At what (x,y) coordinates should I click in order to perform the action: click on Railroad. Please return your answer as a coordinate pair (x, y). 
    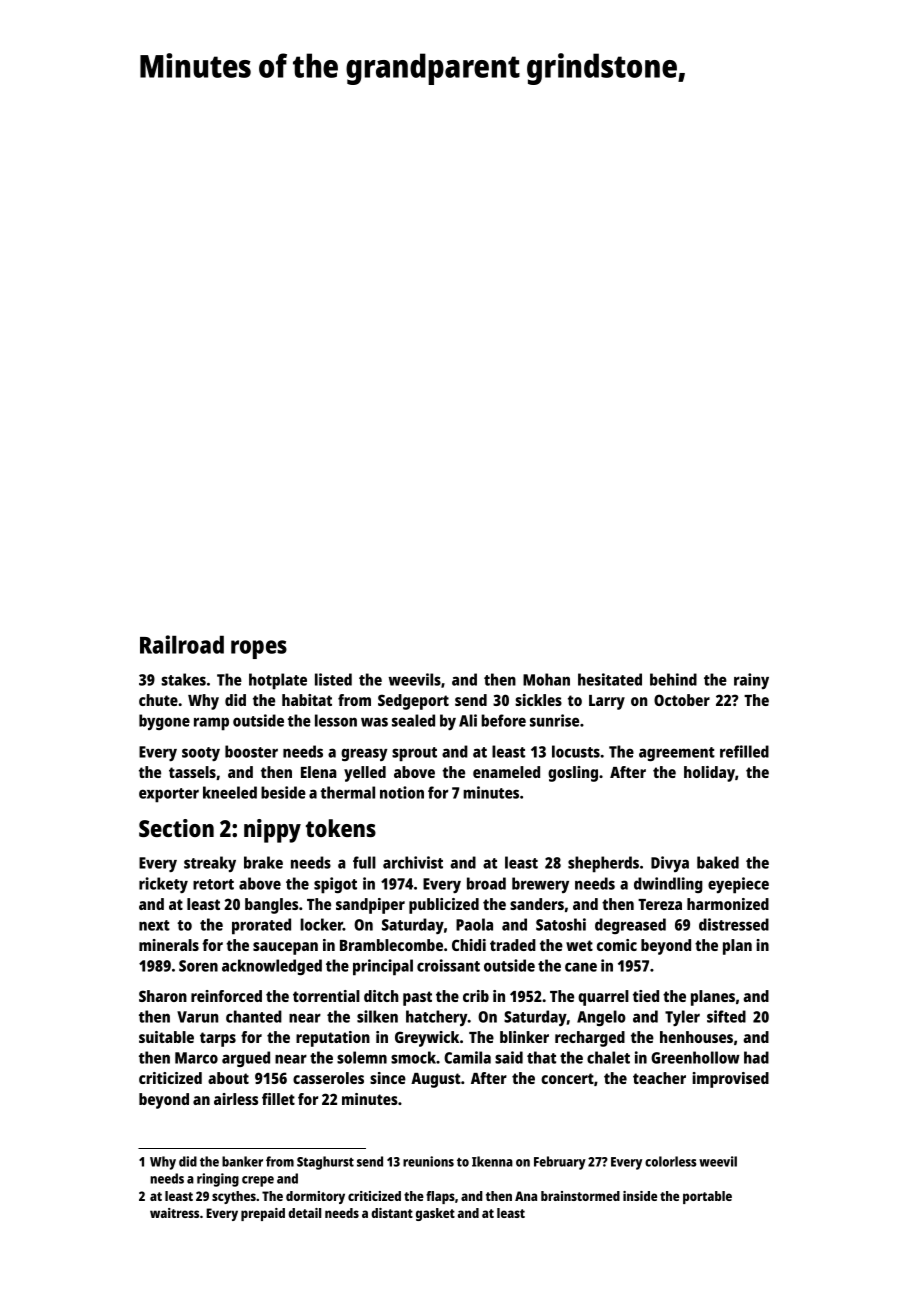
    Looking at the image, I should click on (182, 644).
